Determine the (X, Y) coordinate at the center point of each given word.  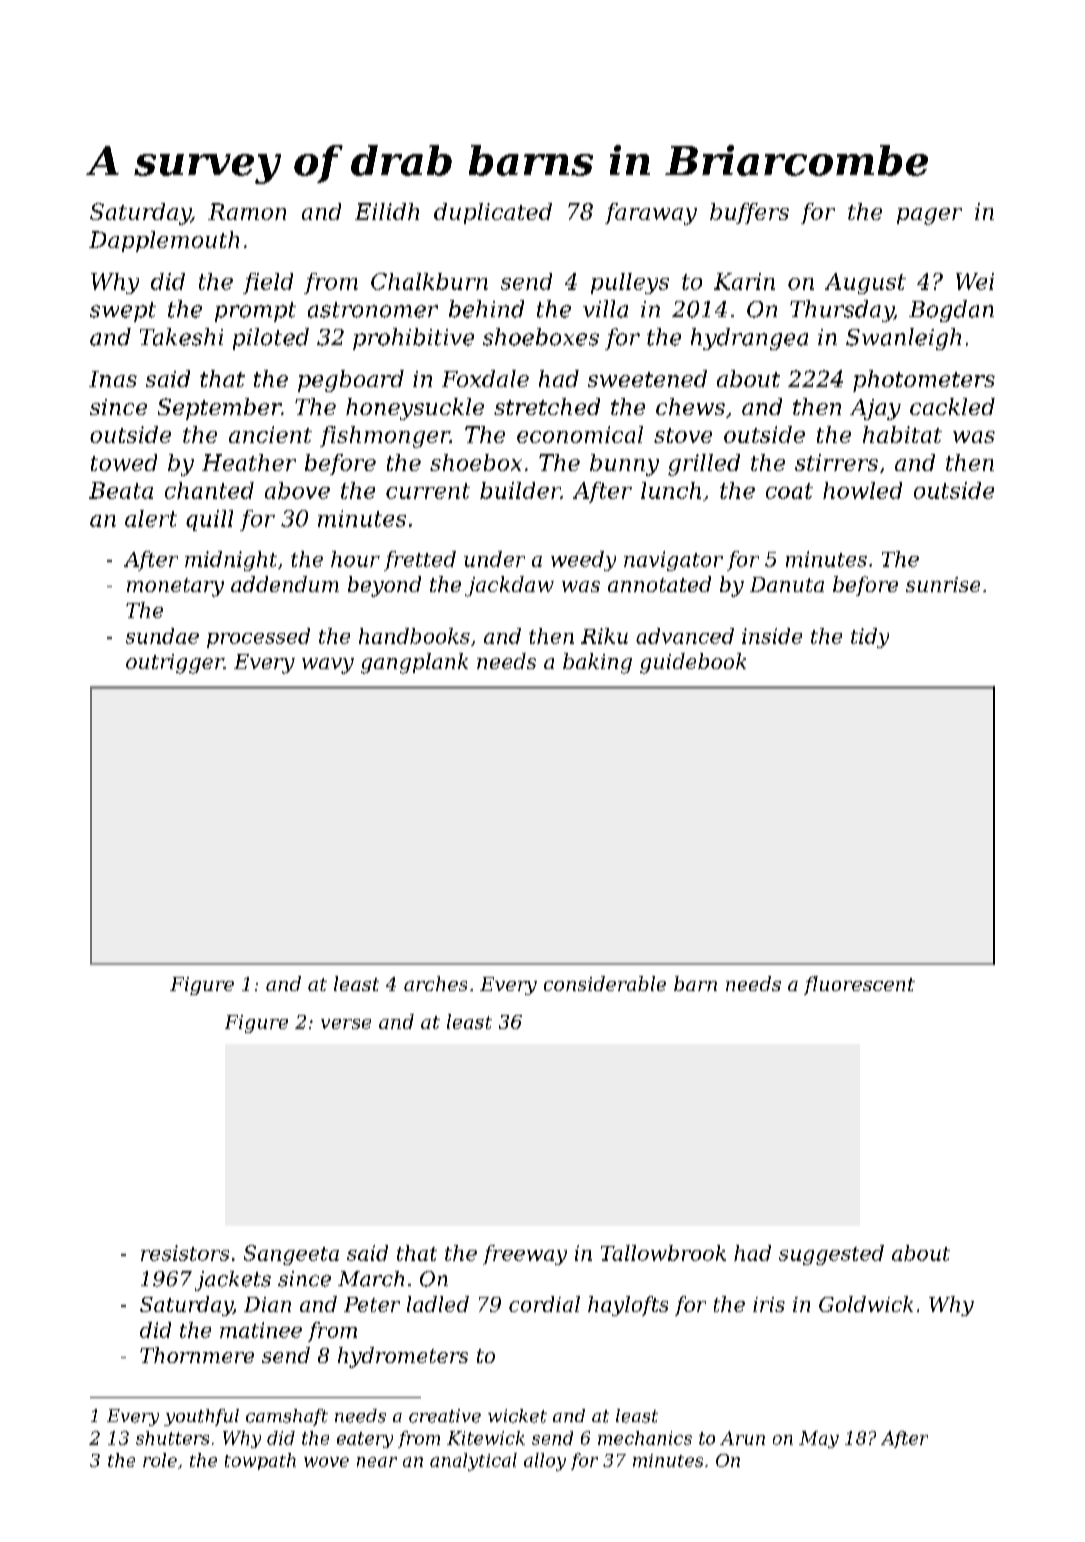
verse (346, 1024)
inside (772, 636)
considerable (605, 983)
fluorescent (859, 985)
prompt (255, 312)
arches (435, 983)
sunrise (943, 584)
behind (486, 309)
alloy (545, 1462)
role (160, 1460)
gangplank (414, 663)
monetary (175, 587)
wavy (328, 666)
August (865, 283)
